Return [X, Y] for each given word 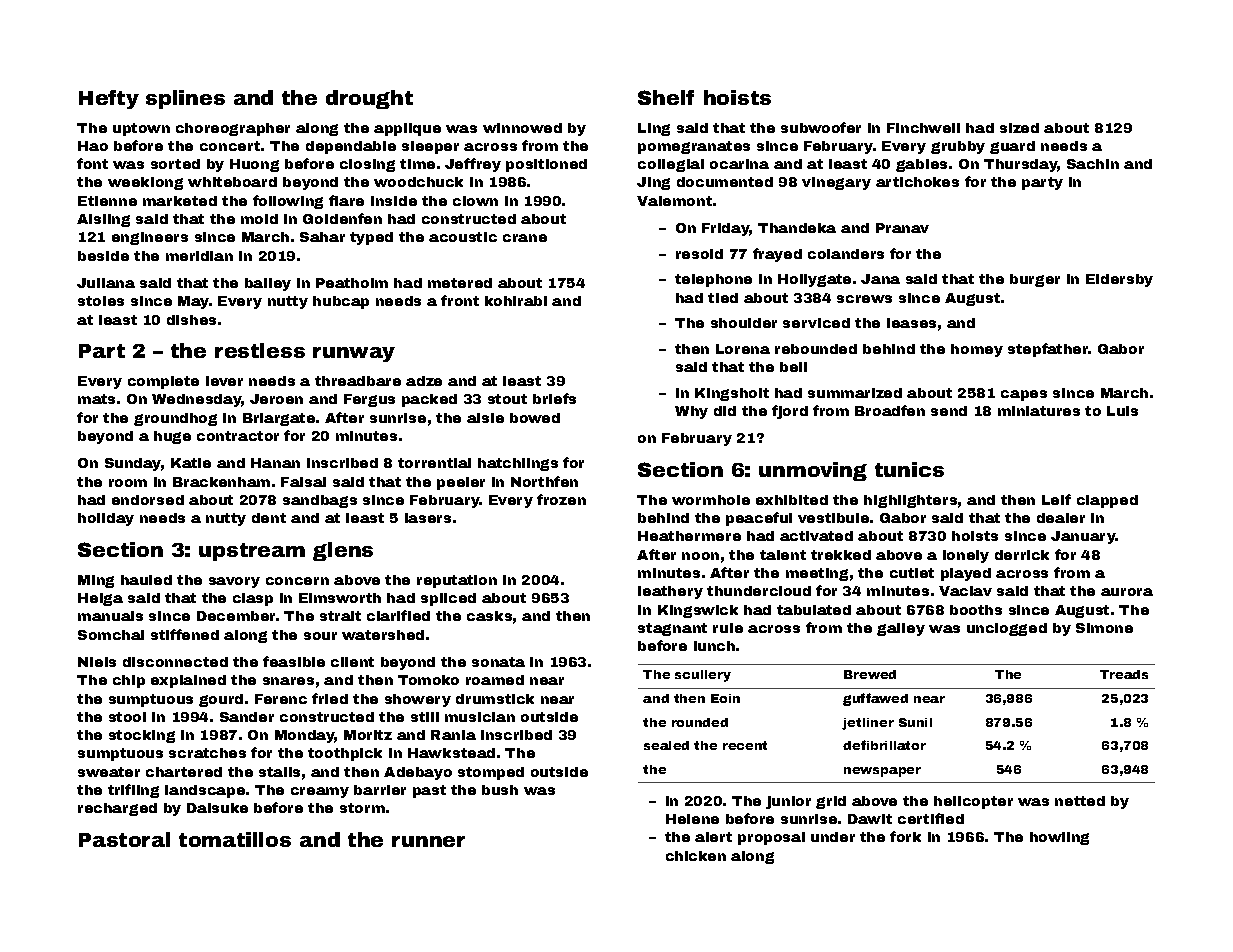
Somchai [111, 635]
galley [901, 629]
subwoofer [821, 127]
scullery [703, 676]
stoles [101, 301]
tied [723, 298]
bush [500, 790]
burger [1035, 280]
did [725, 411]
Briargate [279, 419]
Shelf [666, 97]
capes [1024, 395]
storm [362, 808]
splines [185, 99]
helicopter [973, 802]
